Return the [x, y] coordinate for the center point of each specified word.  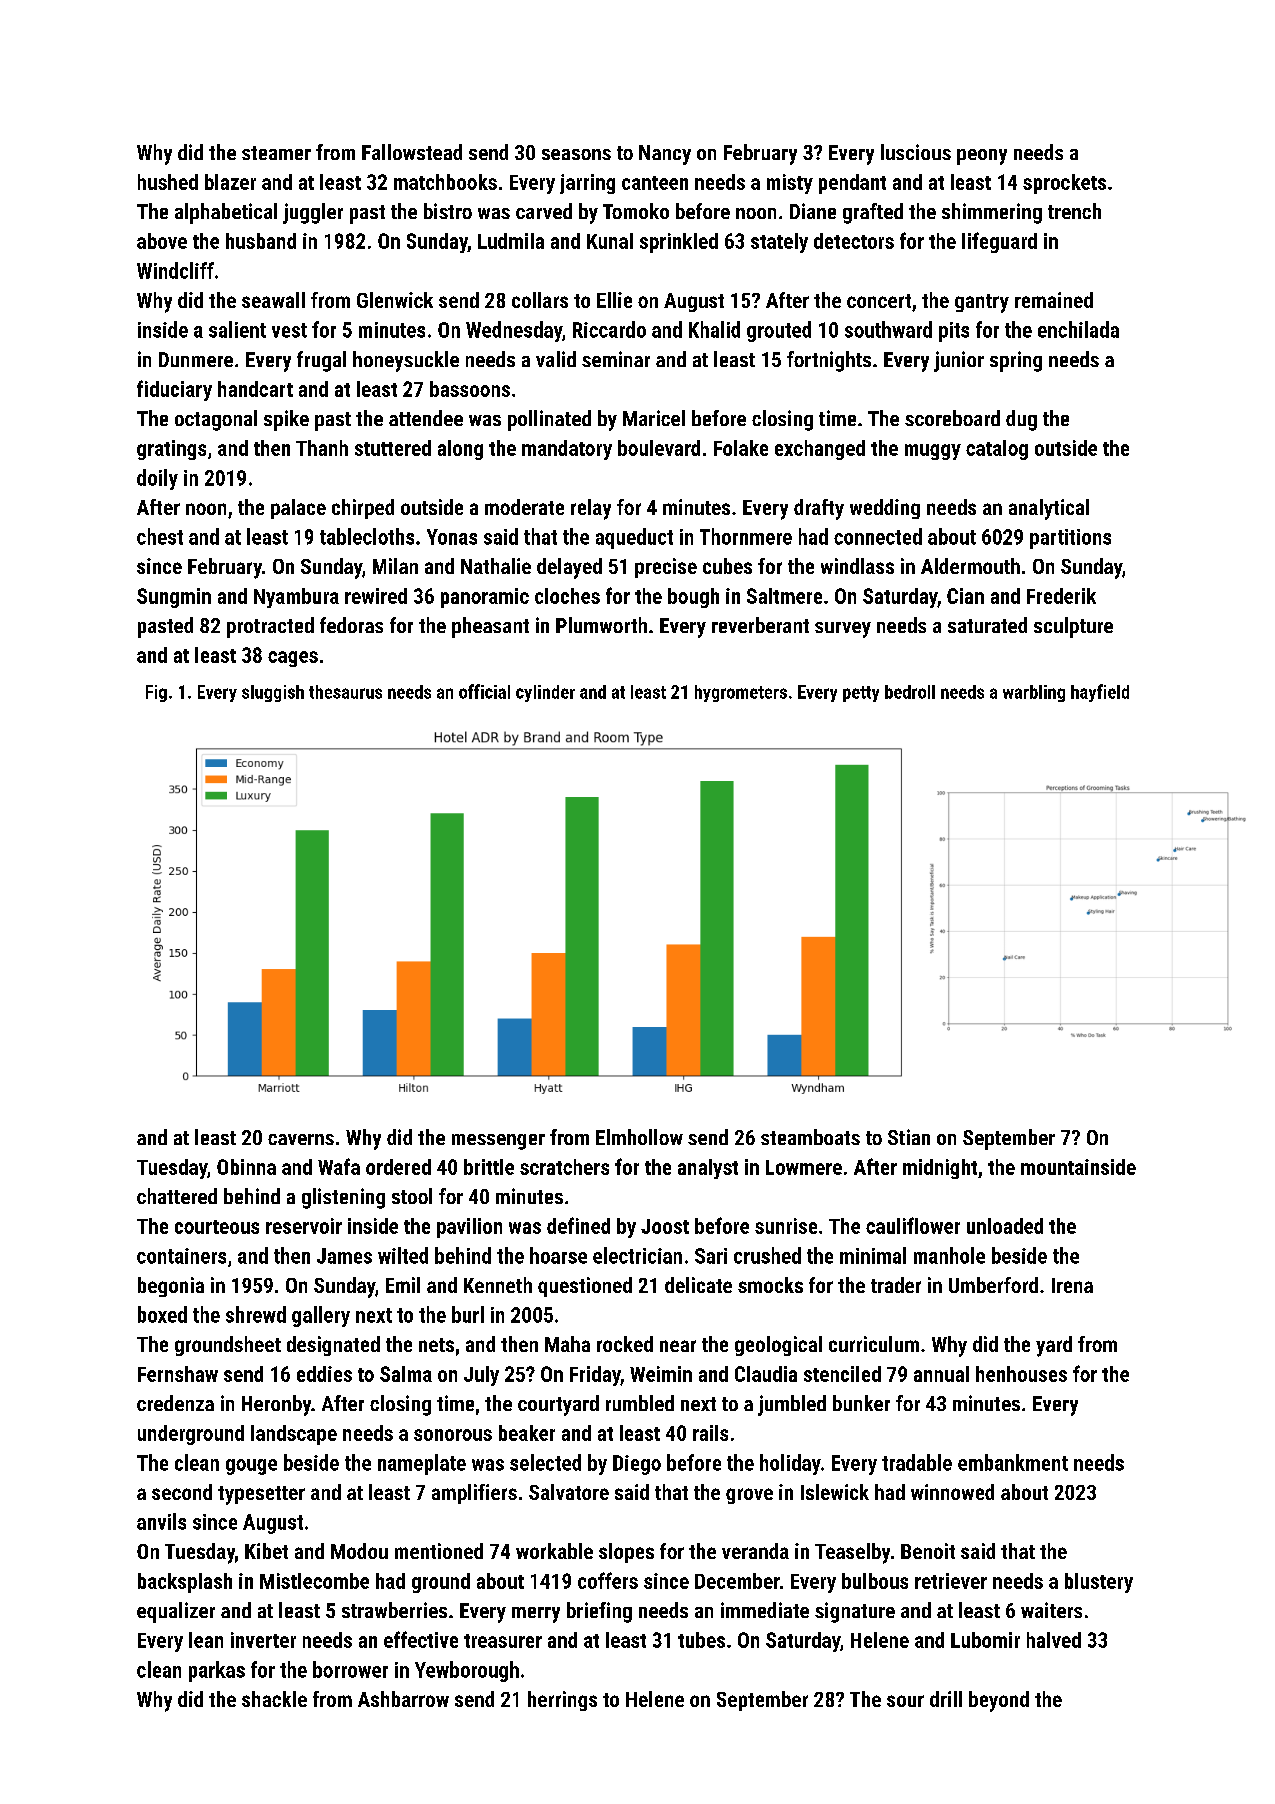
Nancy [665, 155]
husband [261, 241]
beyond [999, 1701]
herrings [562, 1701]
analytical [1049, 509]
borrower [350, 1669]
